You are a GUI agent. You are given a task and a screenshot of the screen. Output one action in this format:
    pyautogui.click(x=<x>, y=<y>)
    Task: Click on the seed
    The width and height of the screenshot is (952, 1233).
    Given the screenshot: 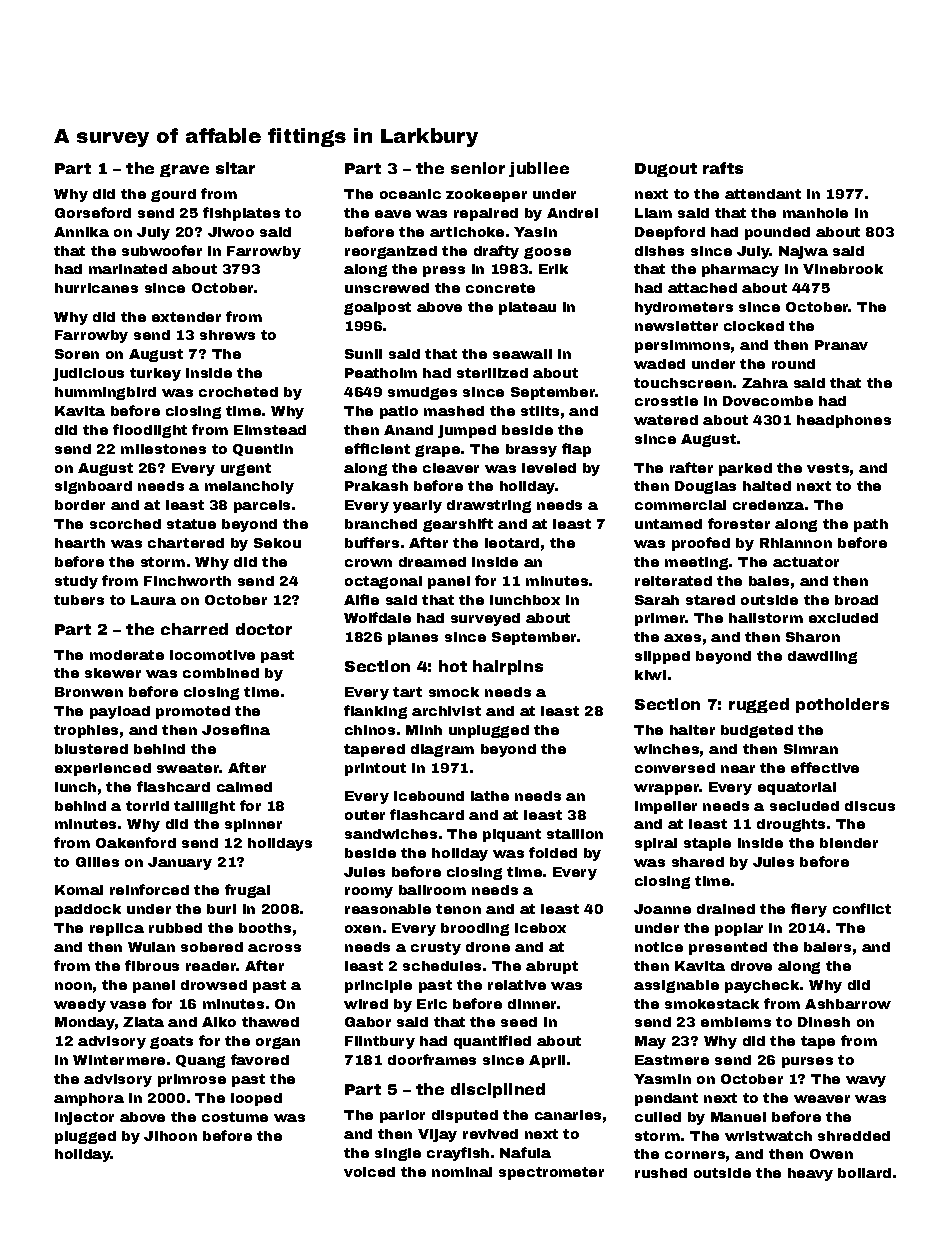 What is the action you would take?
    pyautogui.click(x=519, y=1022)
